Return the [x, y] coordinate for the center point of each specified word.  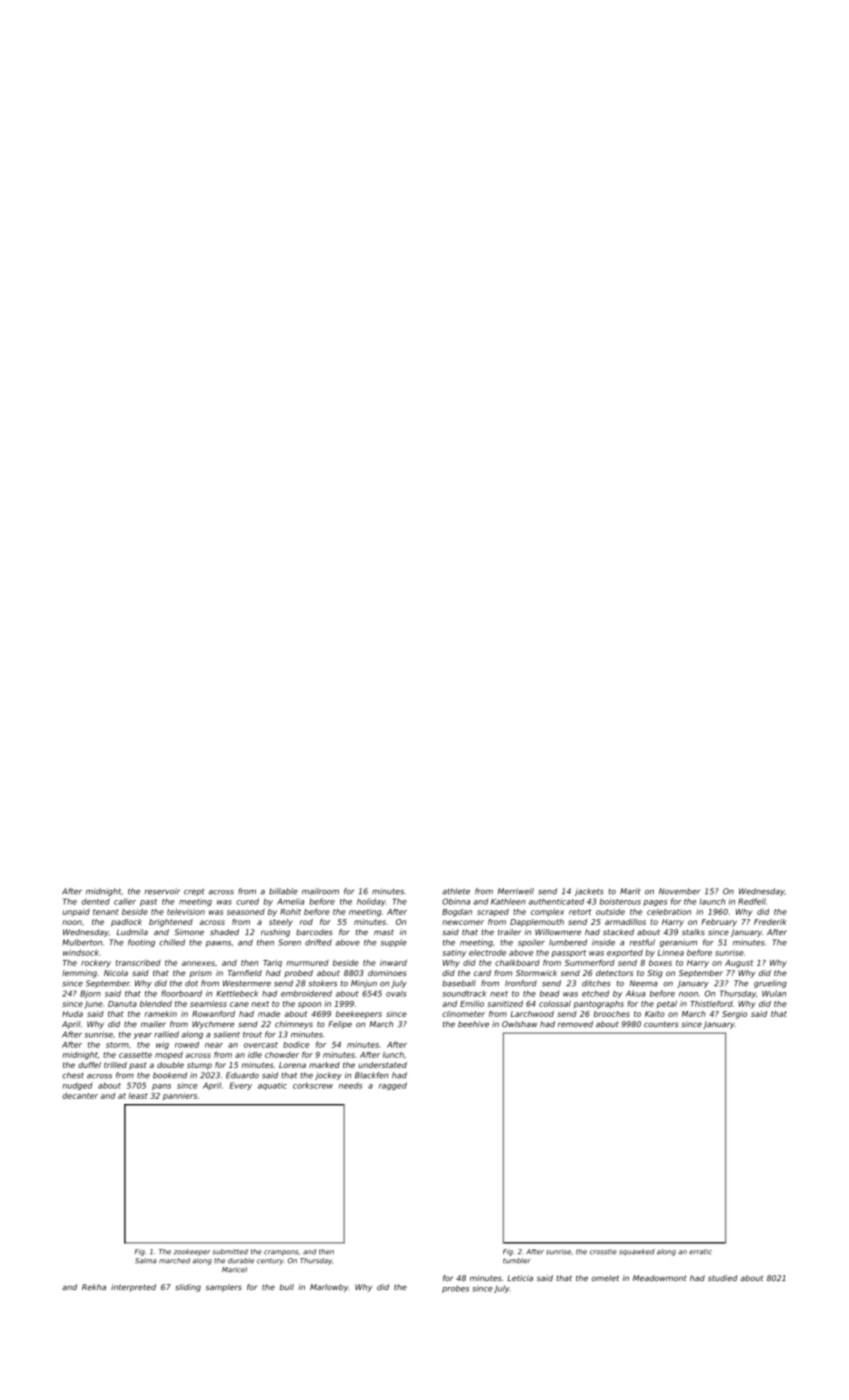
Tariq [272, 964]
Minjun [364, 984]
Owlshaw [519, 1024]
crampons [281, 1253]
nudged [77, 1086]
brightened [171, 923]
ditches [596, 983]
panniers [180, 1097]
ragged [393, 1086]
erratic [700, 1252]
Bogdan [457, 913]
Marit [630, 891]
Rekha [94, 1287]
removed [575, 1024]
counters [661, 1024]
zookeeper [192, 1252]
